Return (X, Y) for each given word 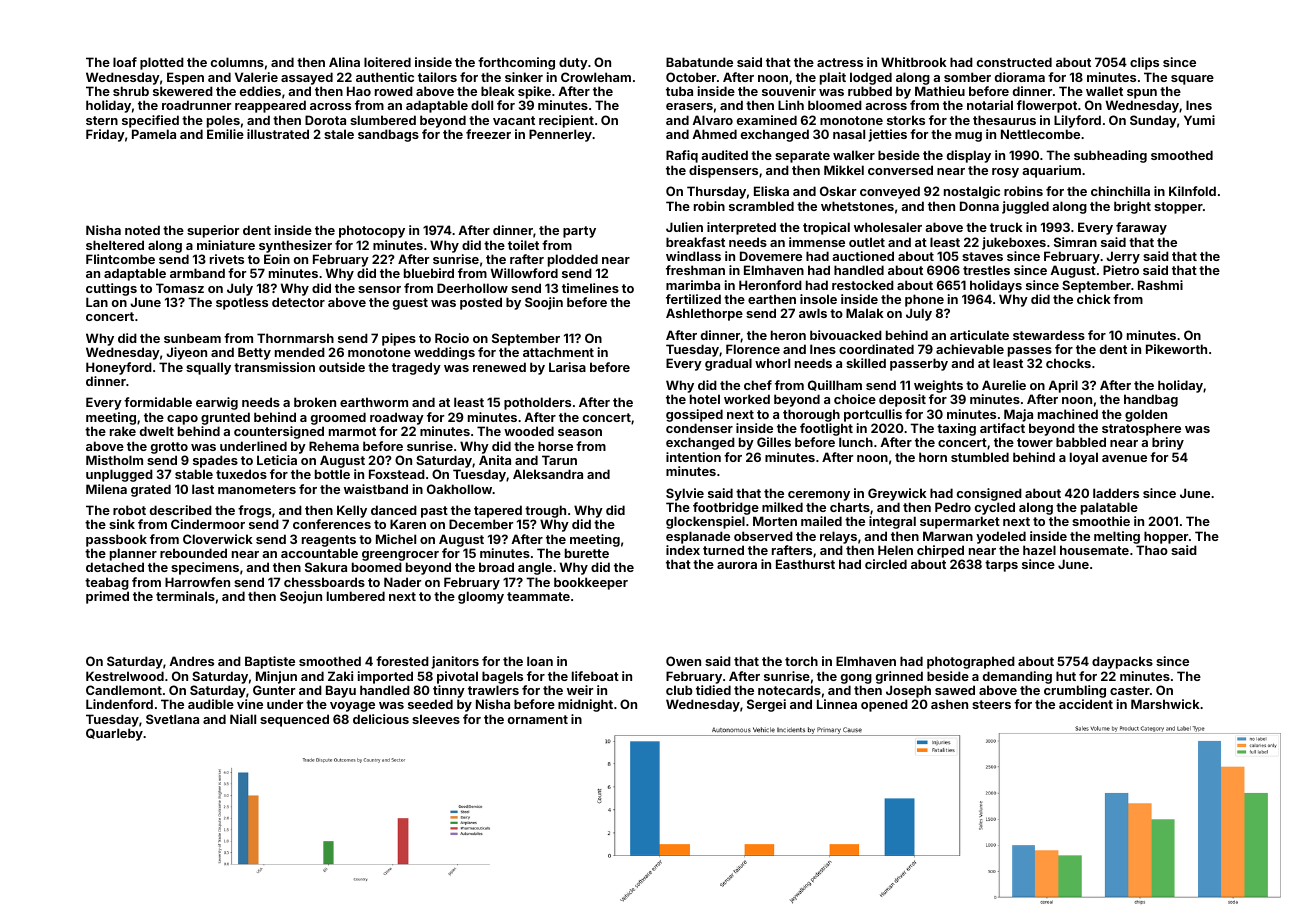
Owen (683, 661)
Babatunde (699, 62)
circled (886, 564)
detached (115, 567)
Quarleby (114, 734)
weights (938, 386)
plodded (573, 260)
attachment (558, 352)
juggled (1025, 207)
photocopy (372, 231)
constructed (1014, 62)
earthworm (374, 402)
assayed (307, 78)
